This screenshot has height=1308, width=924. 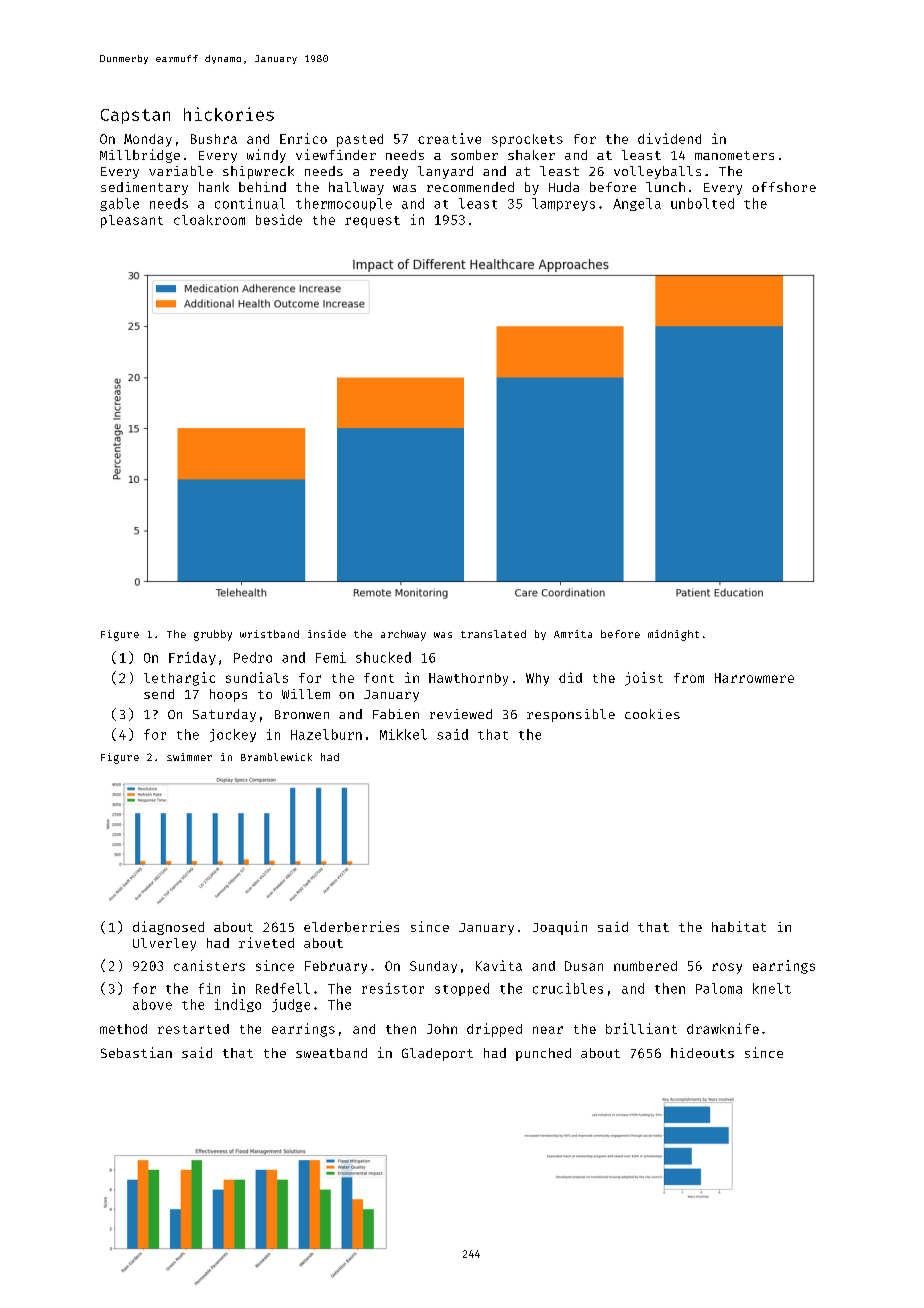 What do you see at coordinates (135, 116) in the screenshot?
I see `Capstan` at bounding box center [135, 116].
